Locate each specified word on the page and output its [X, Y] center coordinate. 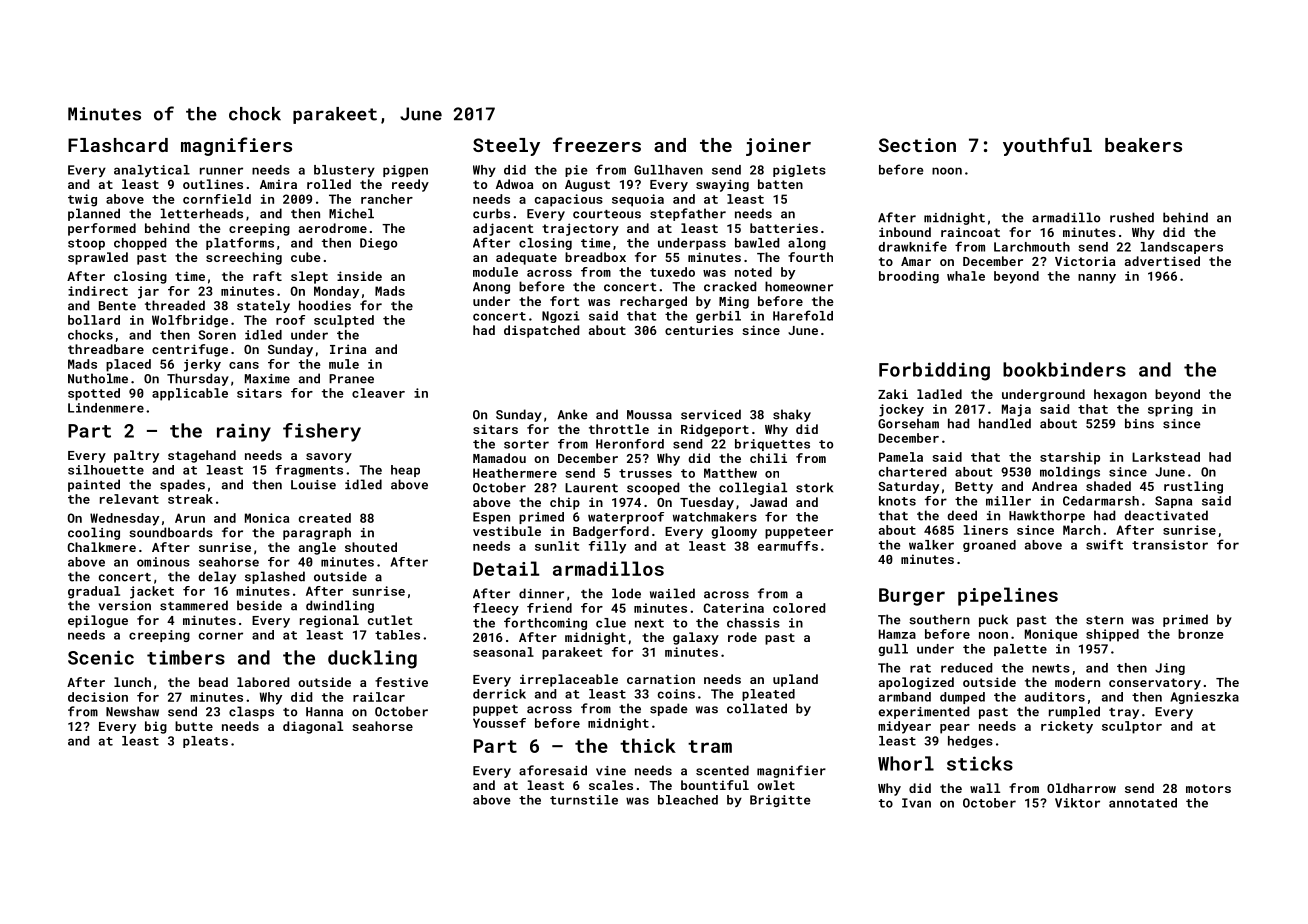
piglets [799, 171]
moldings [1070, 473]
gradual [94, 592]
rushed [1132, 217]
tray [1124, 713]
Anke [572, 414]
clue [611, 623]
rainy [244, 432]
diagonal [313, 727]
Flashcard [118, 145]
